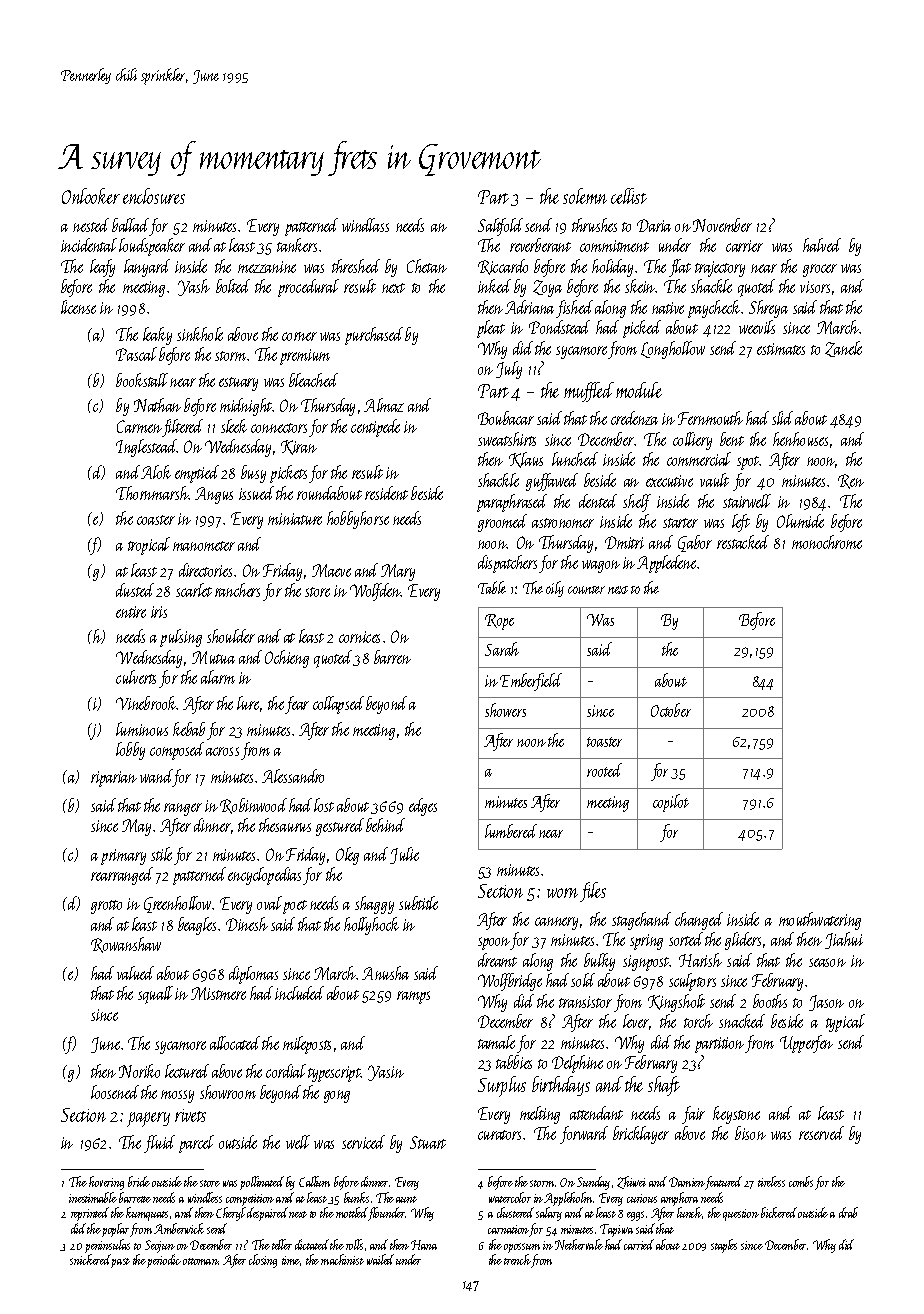  What do you see at coordinates (130, 225) in the screenshot?
I see `ballad` at bounding box center [130, 225].
